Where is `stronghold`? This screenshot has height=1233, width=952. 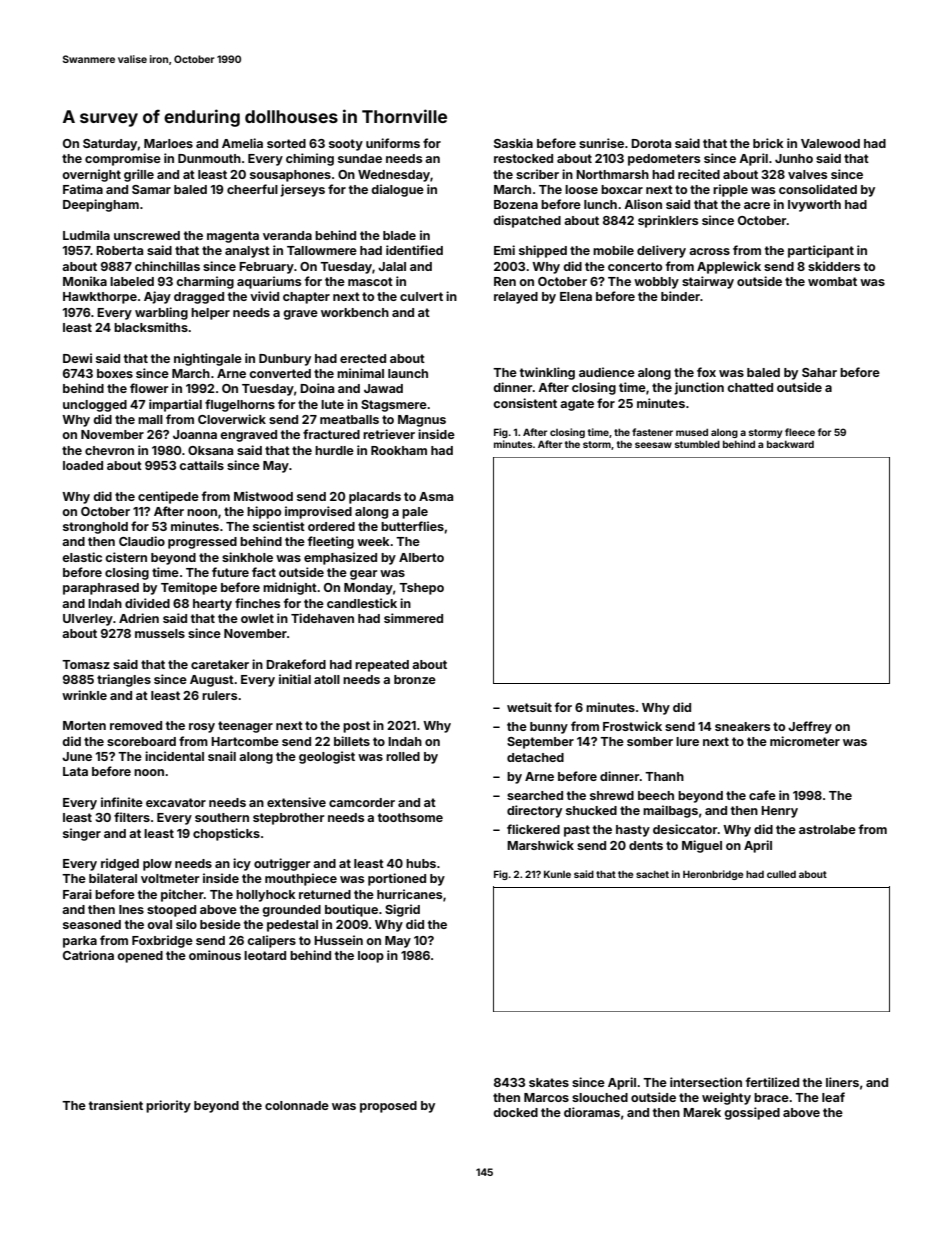 stronghold is located at coordinates (95, 528).
